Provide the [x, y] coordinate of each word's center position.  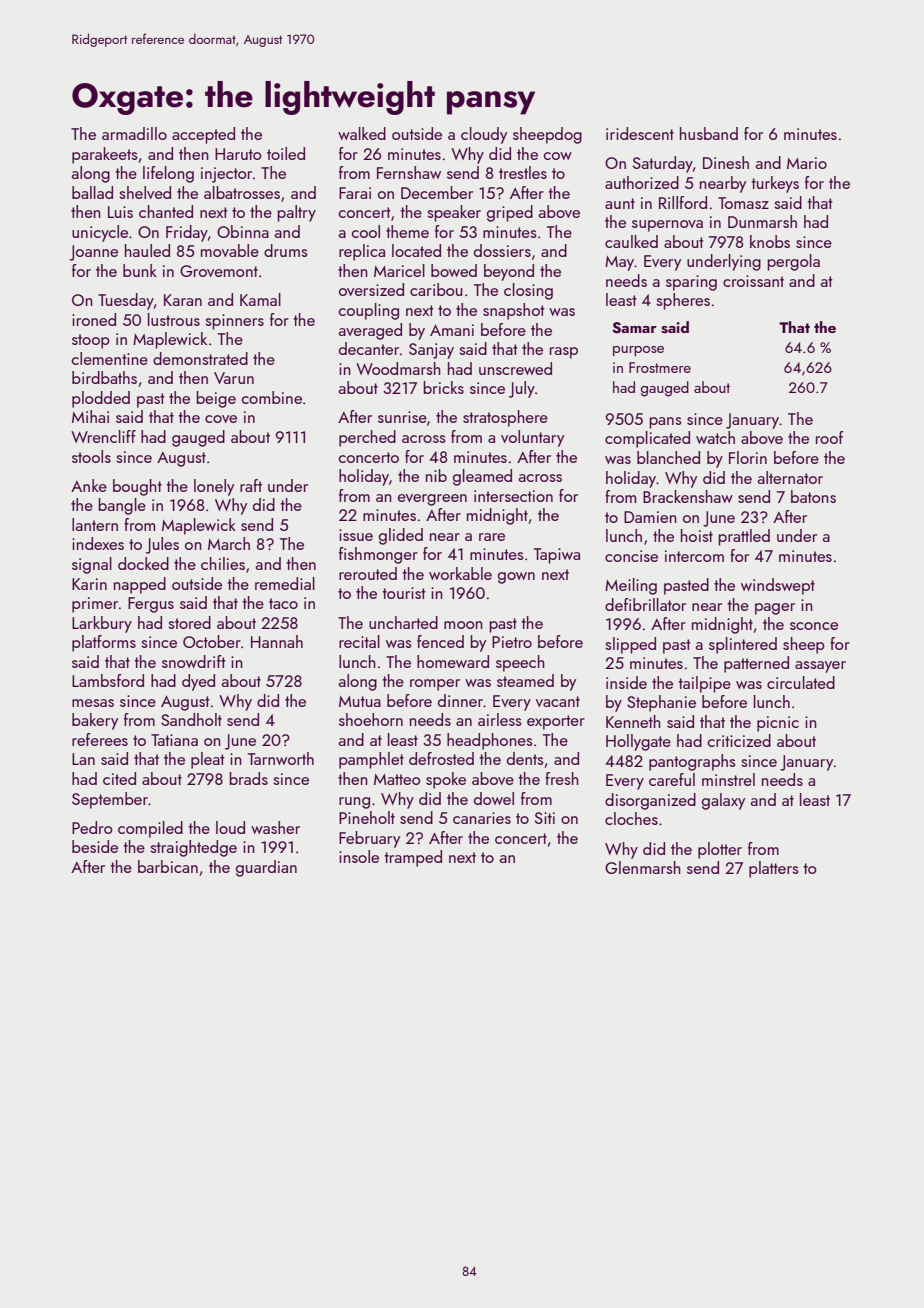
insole [359, 856]
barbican [168, 866]
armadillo [134, 133]
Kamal [260, 299]
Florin [748, 457]
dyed [198, 682]
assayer [820, 667]
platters [774, 869]
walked [362, 133]
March [229, 543]
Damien [650, 517]
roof [830, 437]
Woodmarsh [398, 368]
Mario [807, 163]
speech [520, 663]
